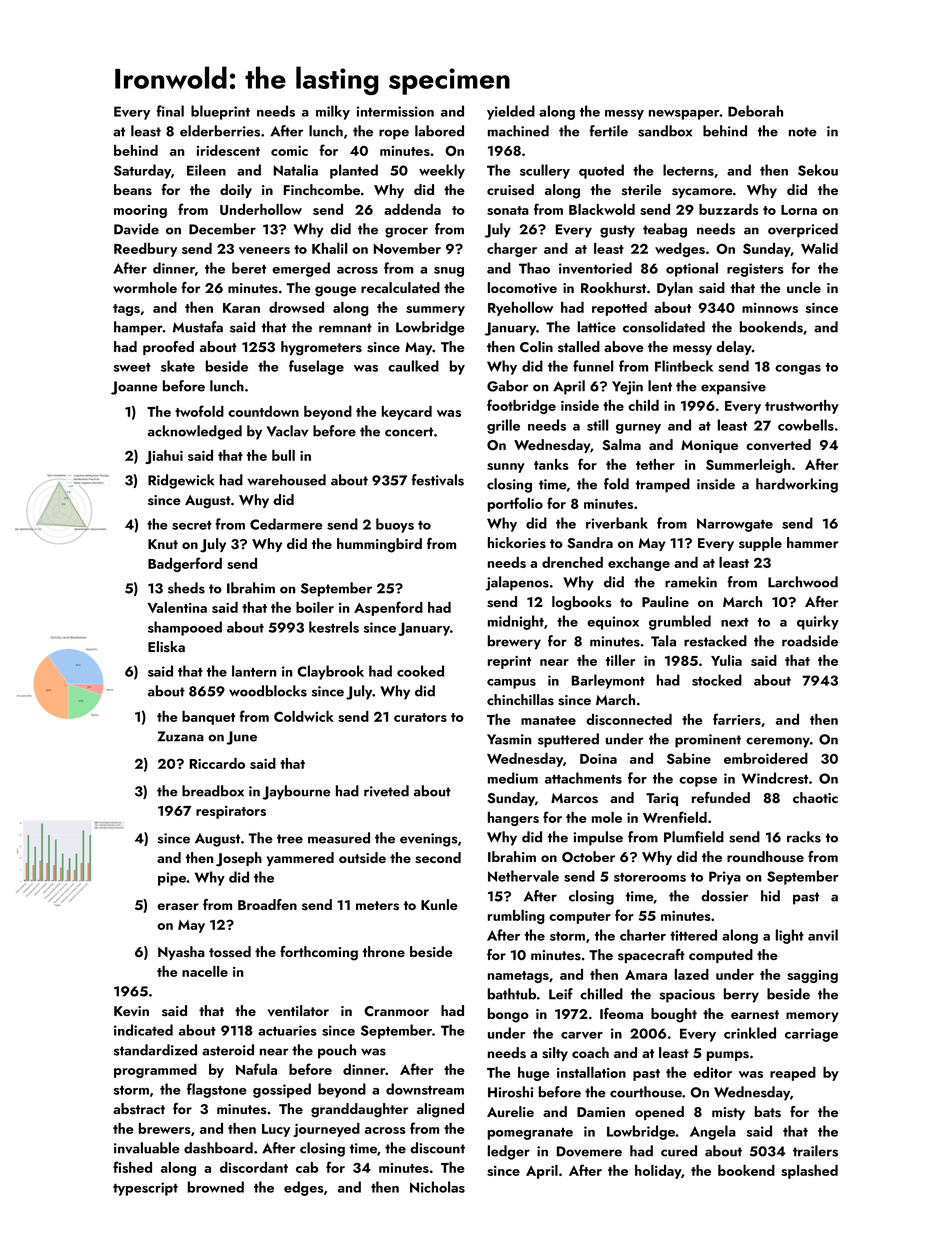  Describe the element at coordinates (572, 562) in the image. I see `drenched` at that location.
